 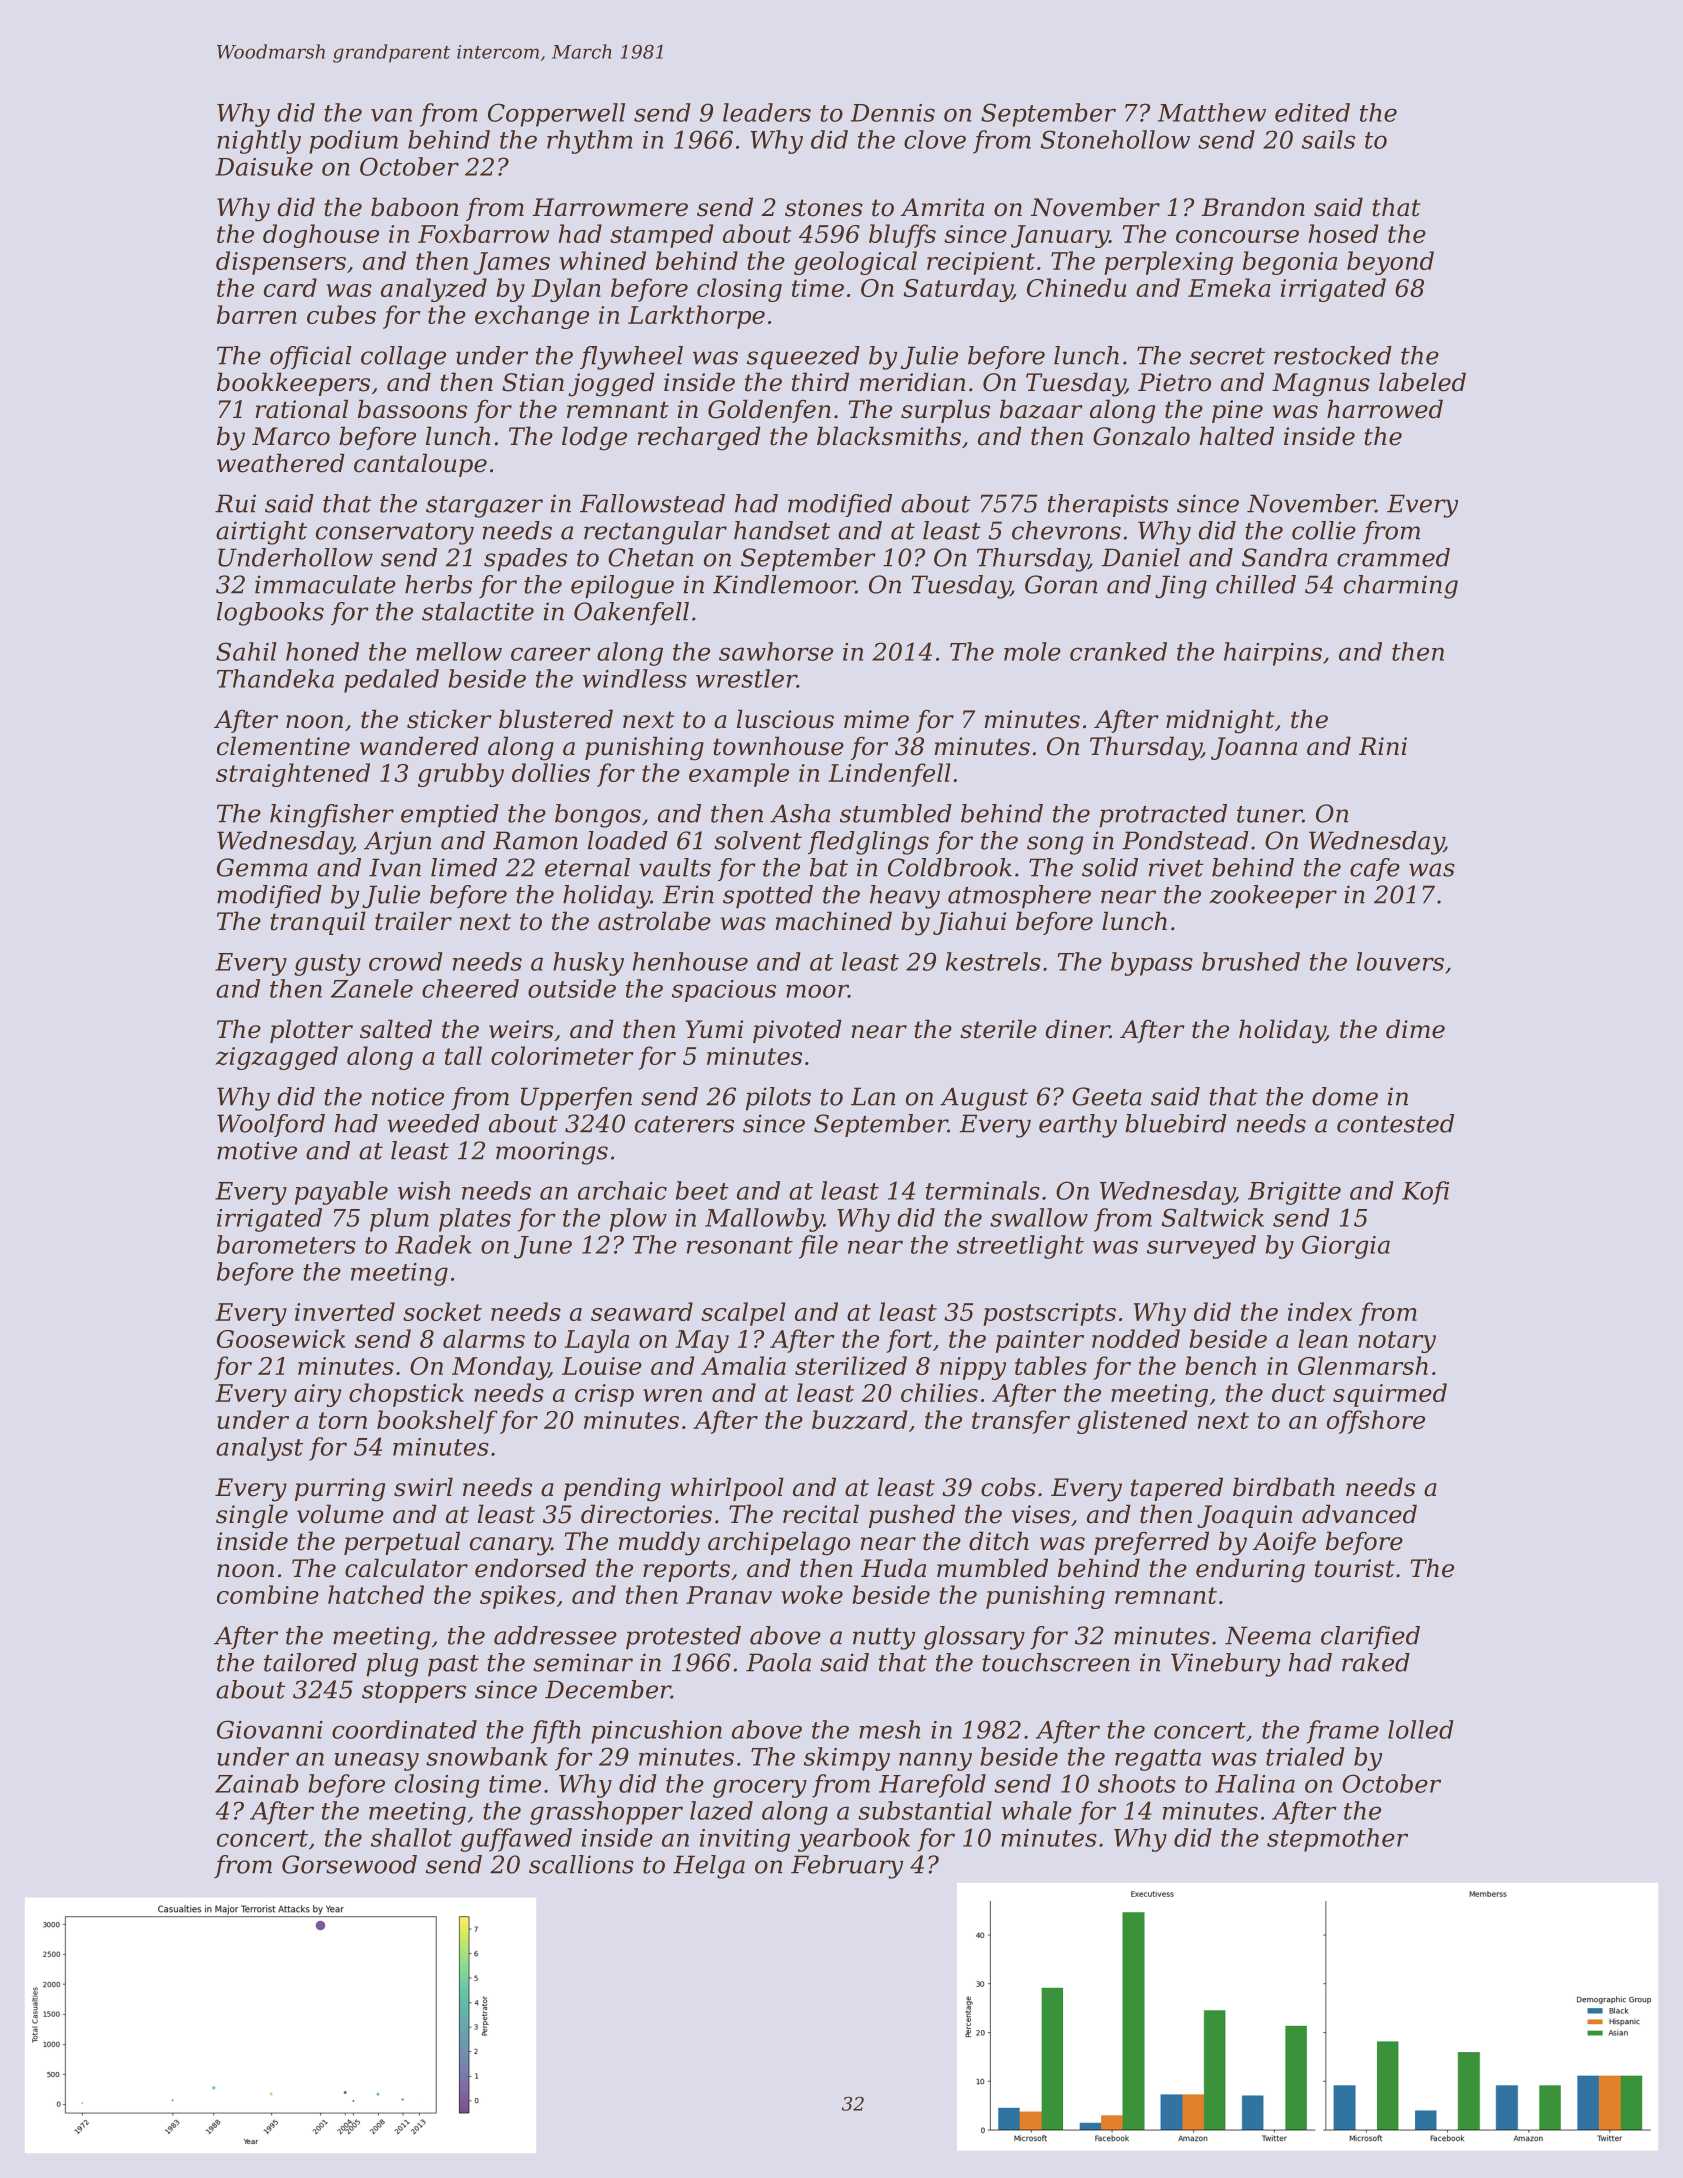 I want to click on Kofi, so click(x=1425, y=1193).
